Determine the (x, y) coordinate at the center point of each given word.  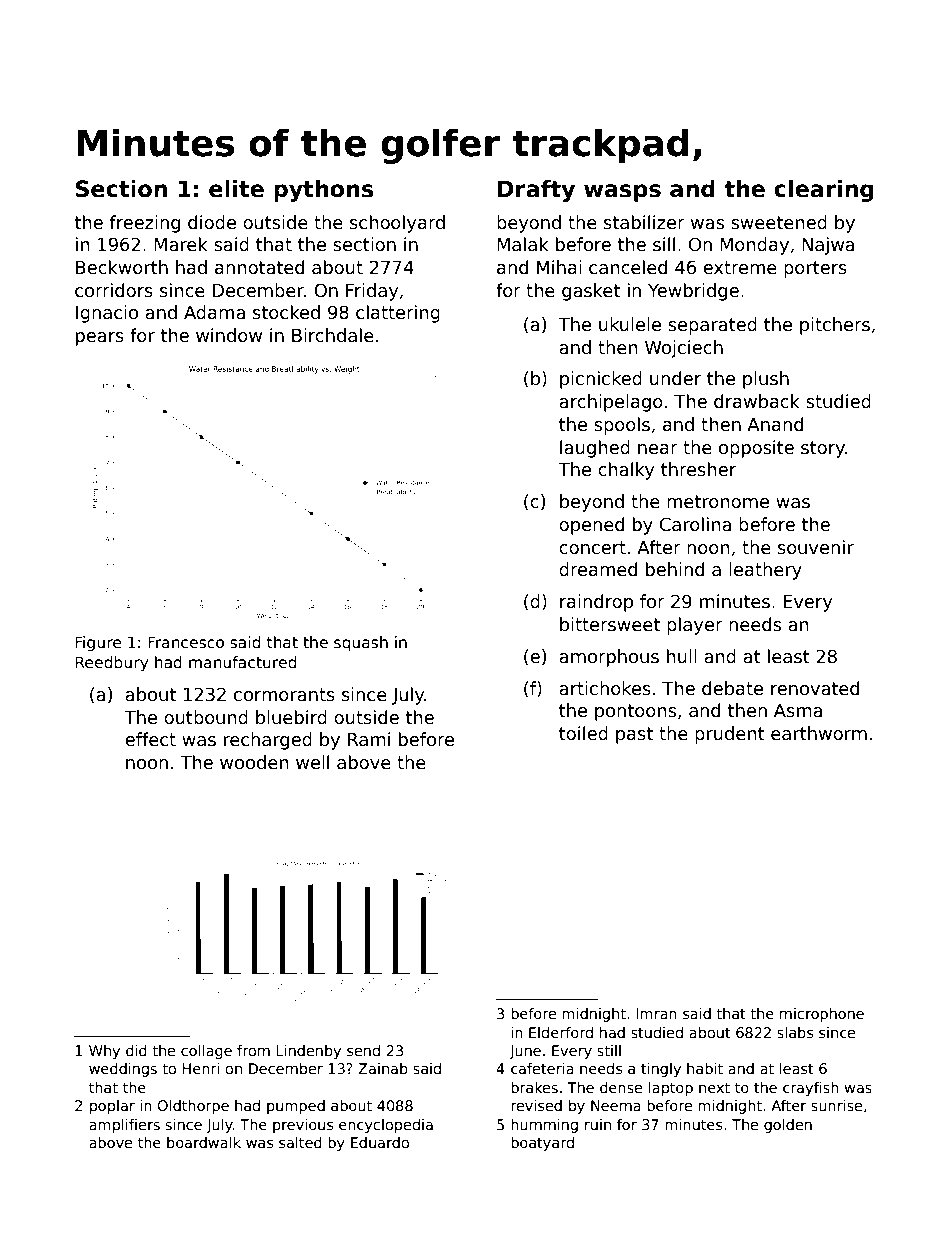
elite (236, 189)
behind (675, 569)
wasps (622, 193)
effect (150, 739)
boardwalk (204, 1142)
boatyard (542, 1144)
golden (788, 1126)
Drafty (536, 191)
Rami (369, 739)
